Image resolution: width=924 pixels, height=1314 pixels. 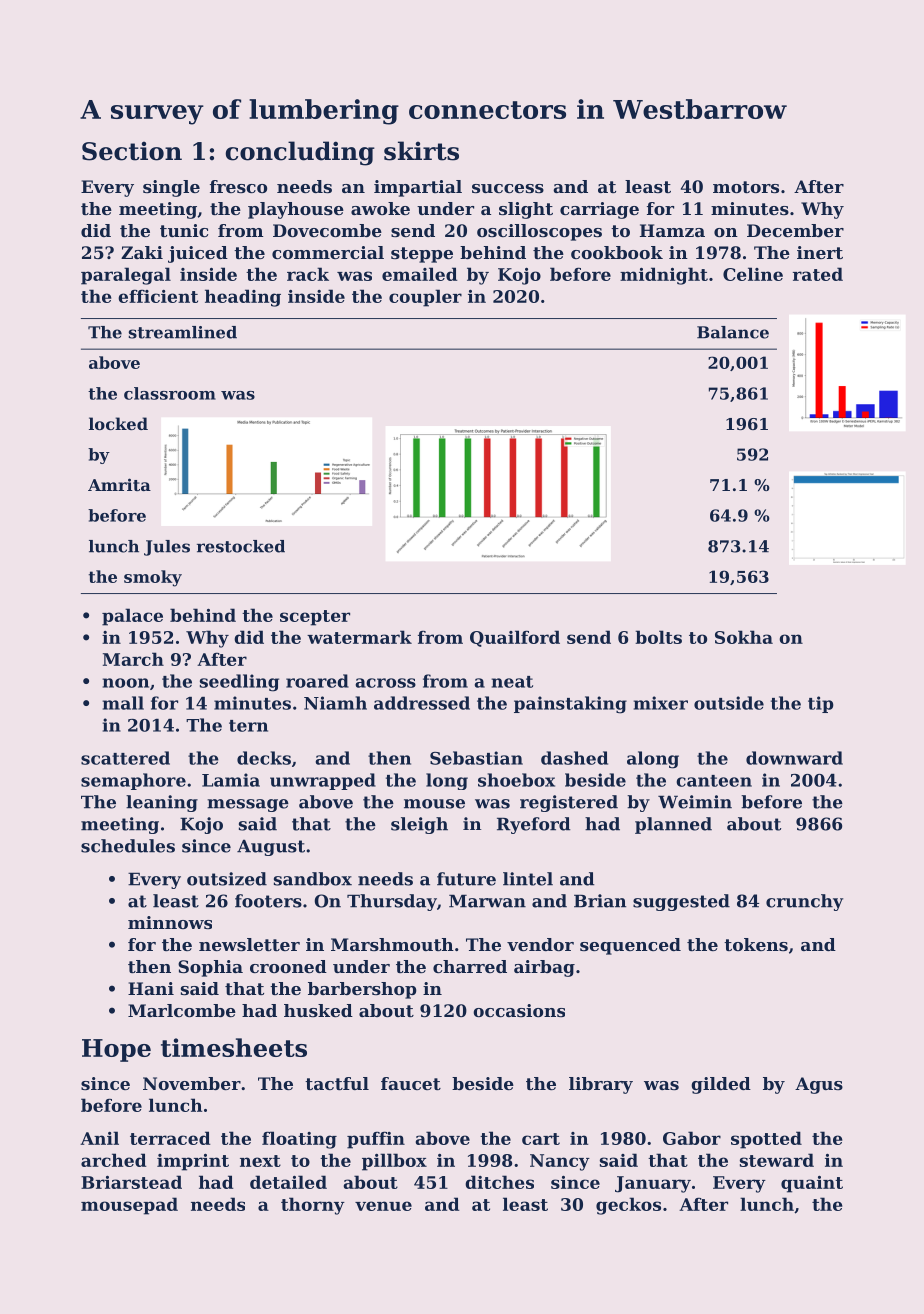 What do you see at coordinates (260, 1161) in the screenshot?
I see `next` at bounding box center [260, 1161].
